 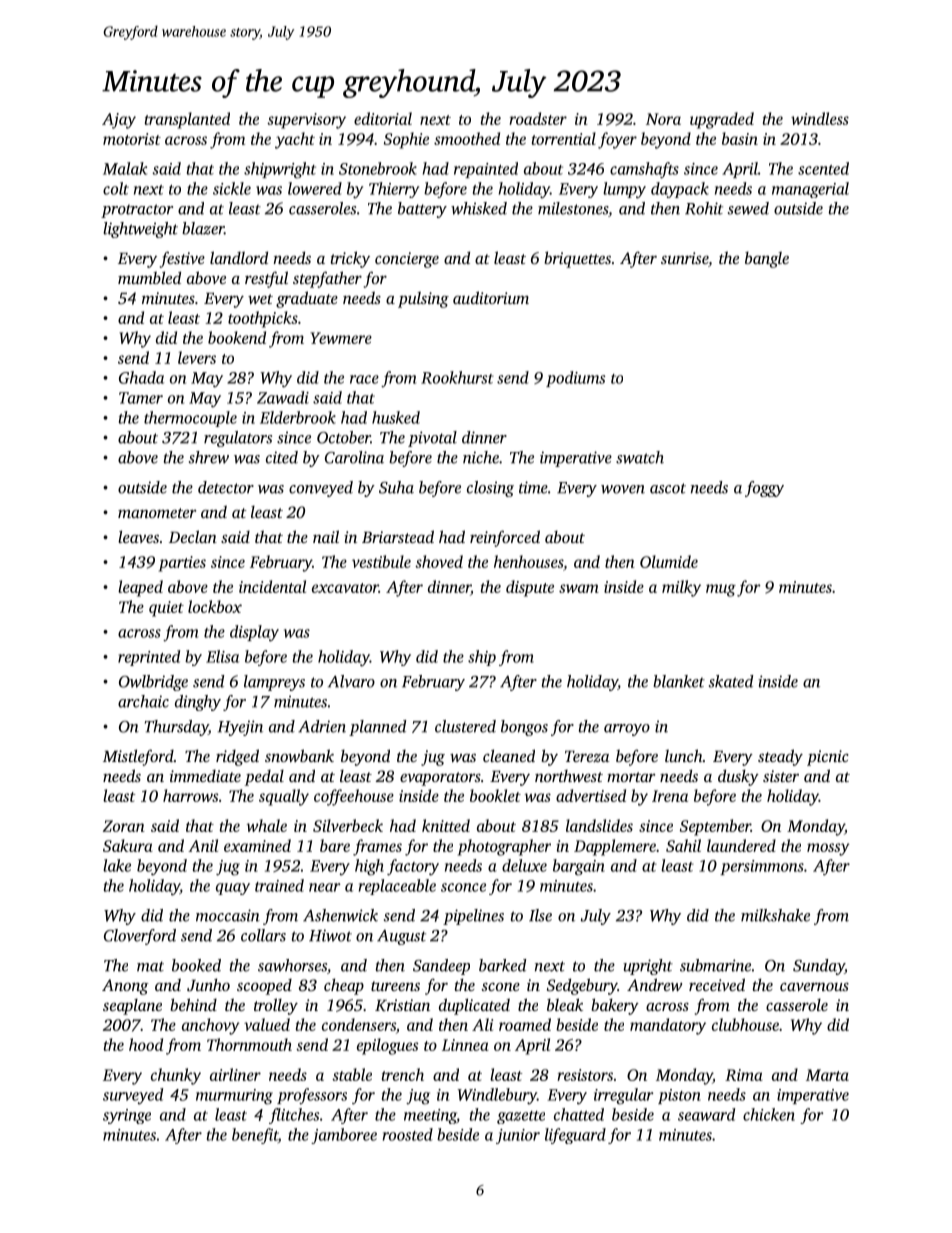 What do you see at coordinates (722, 120) in the screenshot?
I see `upgraded` at bounding box center [722, 120].
